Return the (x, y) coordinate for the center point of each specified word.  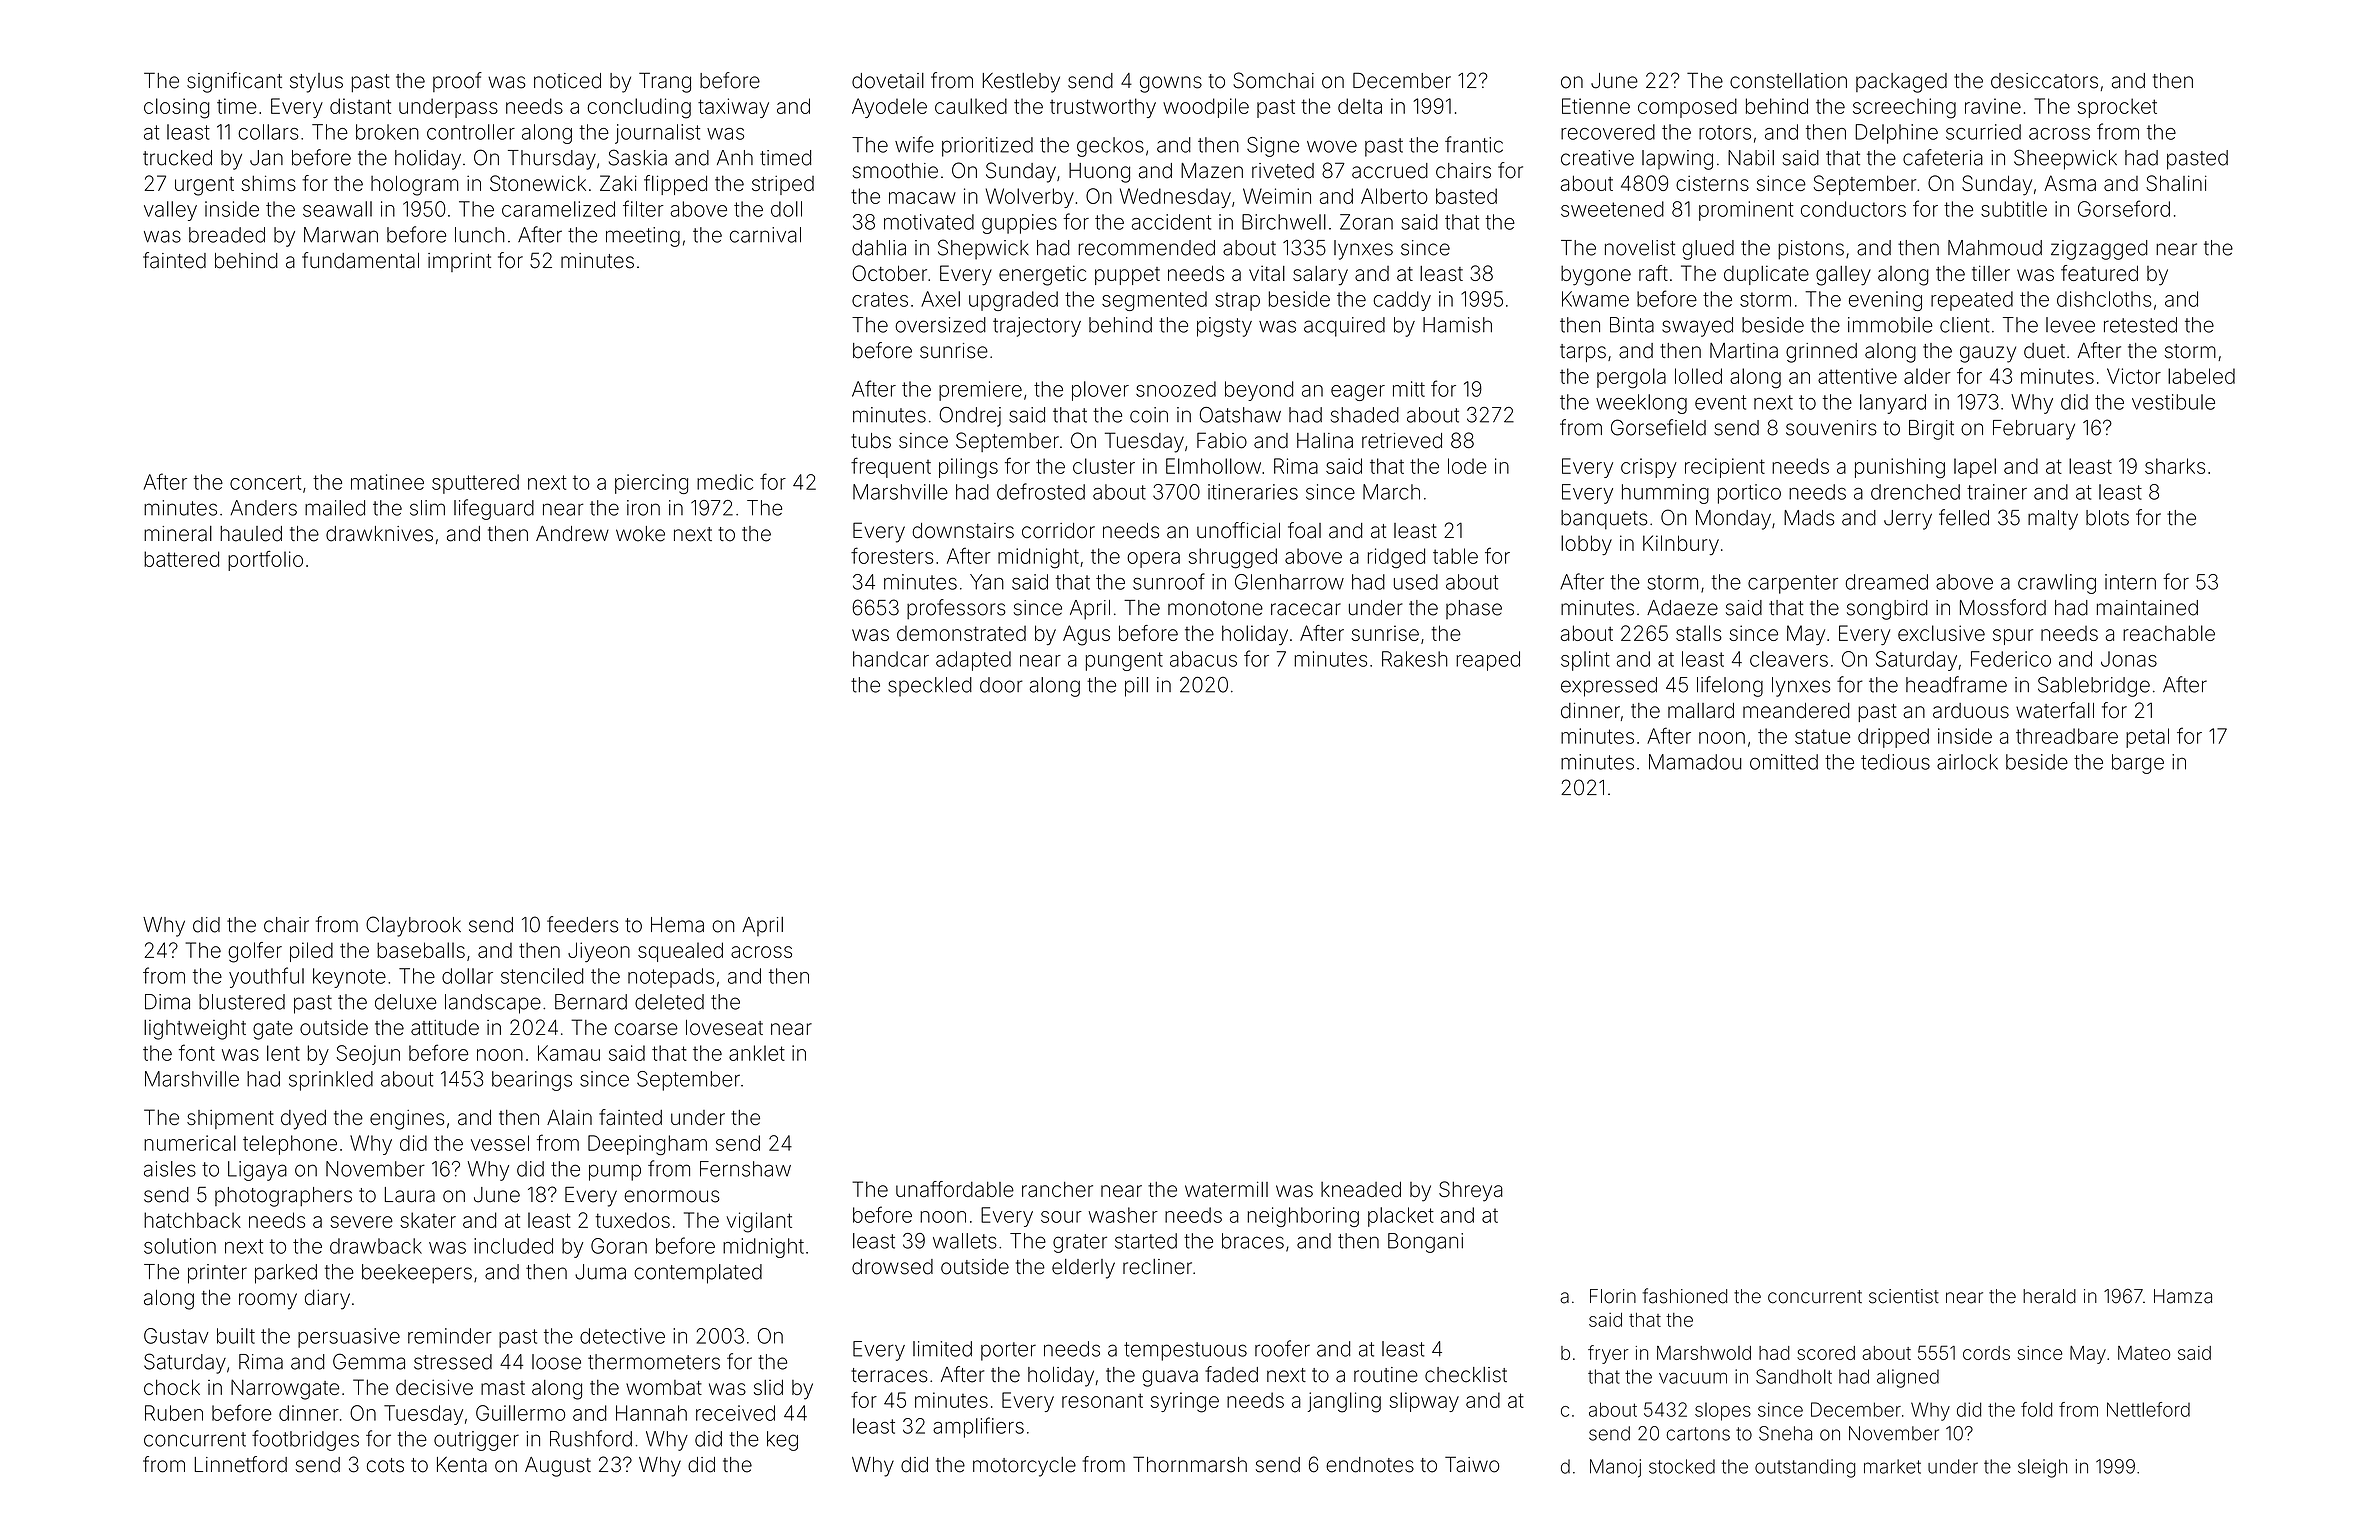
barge (2138, 764)
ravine (1993, 106)
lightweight (195, 1030)
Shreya (1471, 1191)
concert (265, 482)
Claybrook (413, 926)
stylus (316, 83)
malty (2053, 520)
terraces (889, 1375)
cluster (1104, 466)
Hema (677, 925)
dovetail (888, 81)
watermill (1226, 1189)
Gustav (176, 1336)
